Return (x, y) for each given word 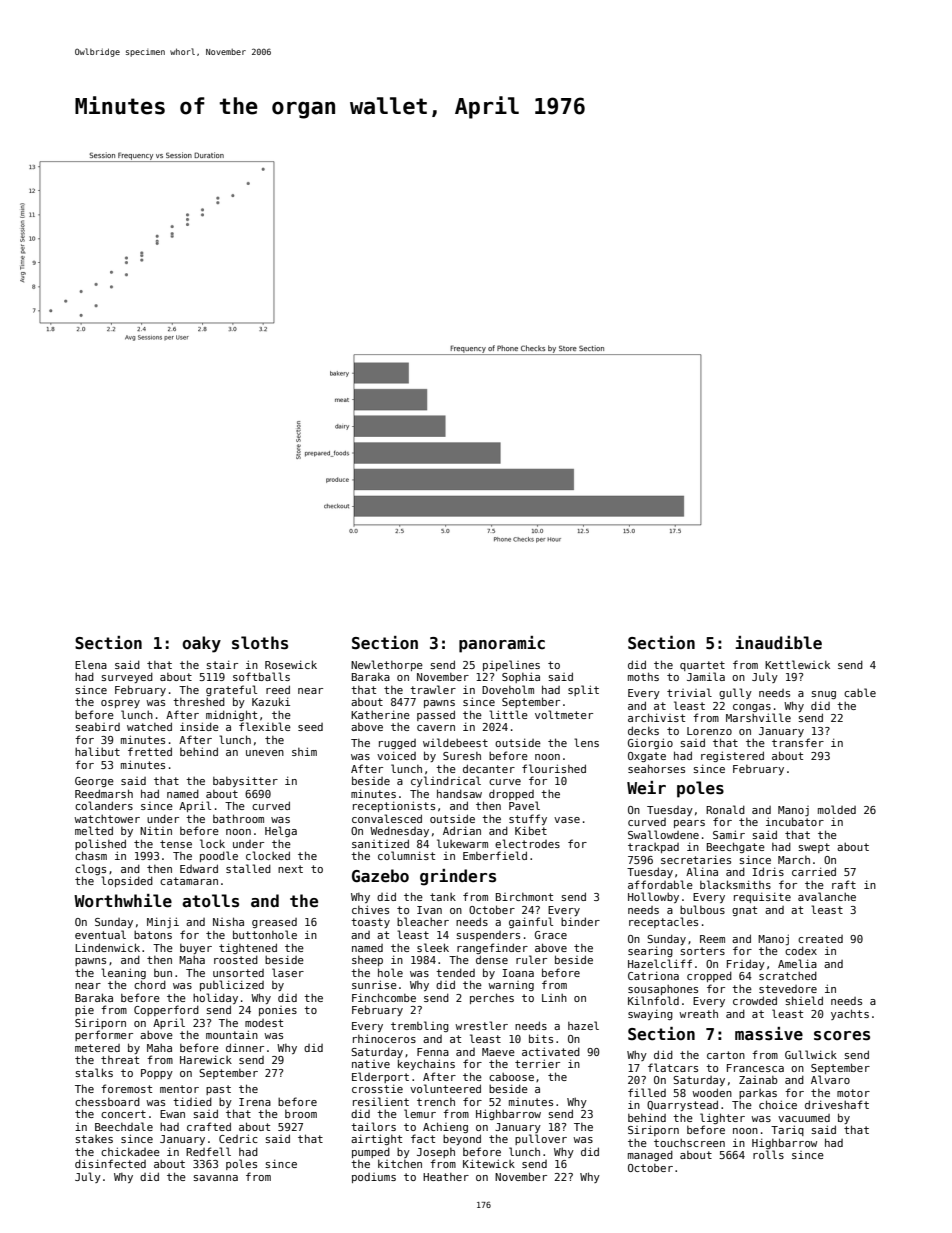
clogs (90, 869)
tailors (373, 1126)
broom (301, 1114)
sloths (260, 643)
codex (801, 950)
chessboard (107, 1101)
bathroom (238, 818)
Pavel (524, 805)
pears (689, 824)
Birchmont (524, 897)
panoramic (502, 644)
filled (647, 1092)
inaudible (778, 642)
